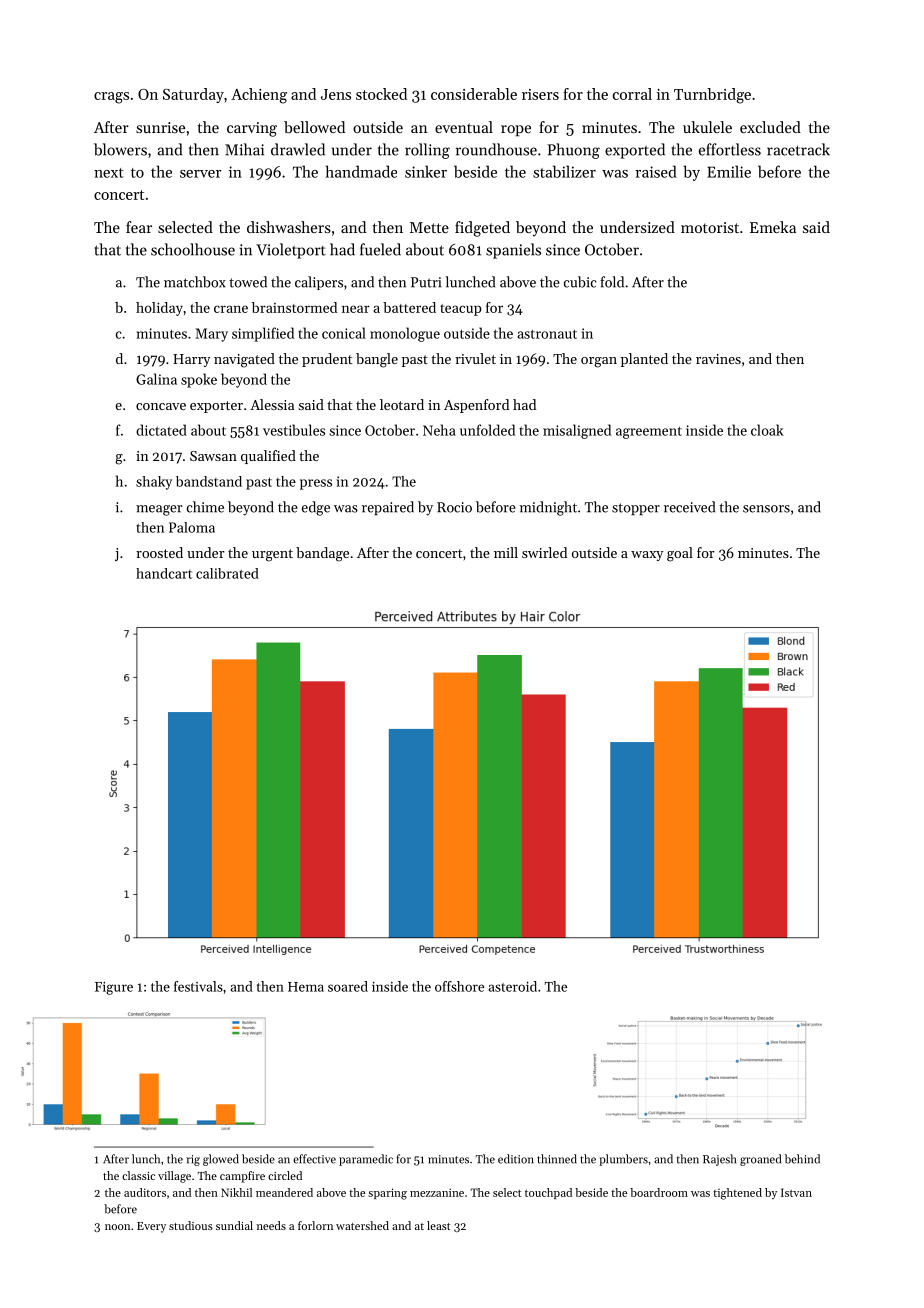  I want to click on Aspenford, so click(476, 406).
